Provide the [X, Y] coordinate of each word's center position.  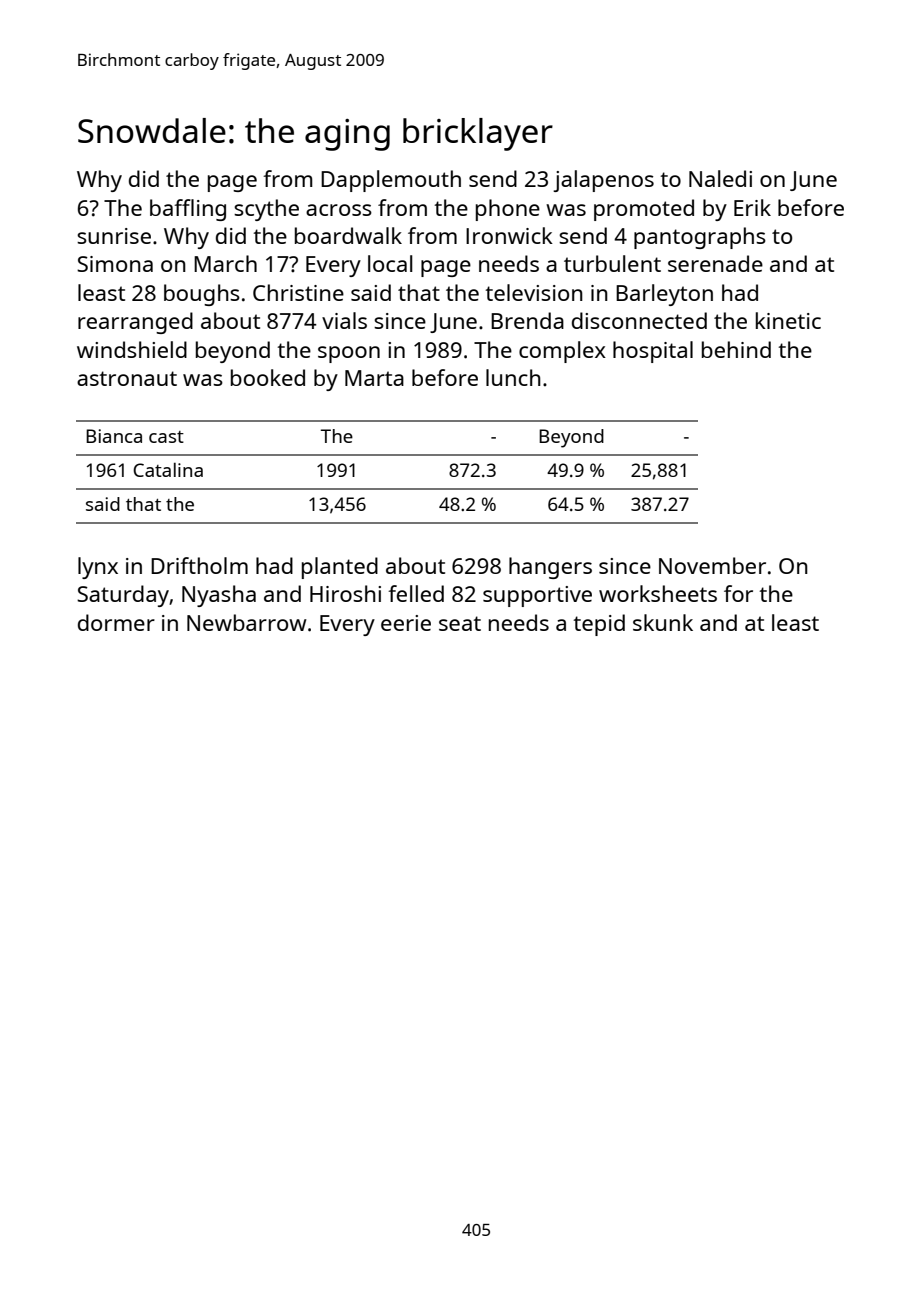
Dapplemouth [391, 181]
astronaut [127, 378]
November [712, 565]
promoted [644, 210]
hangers [550, 568]
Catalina [168, 470]
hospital [653, 352]
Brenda [527, 320]
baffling [188, 210]
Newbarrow [247, 622]
